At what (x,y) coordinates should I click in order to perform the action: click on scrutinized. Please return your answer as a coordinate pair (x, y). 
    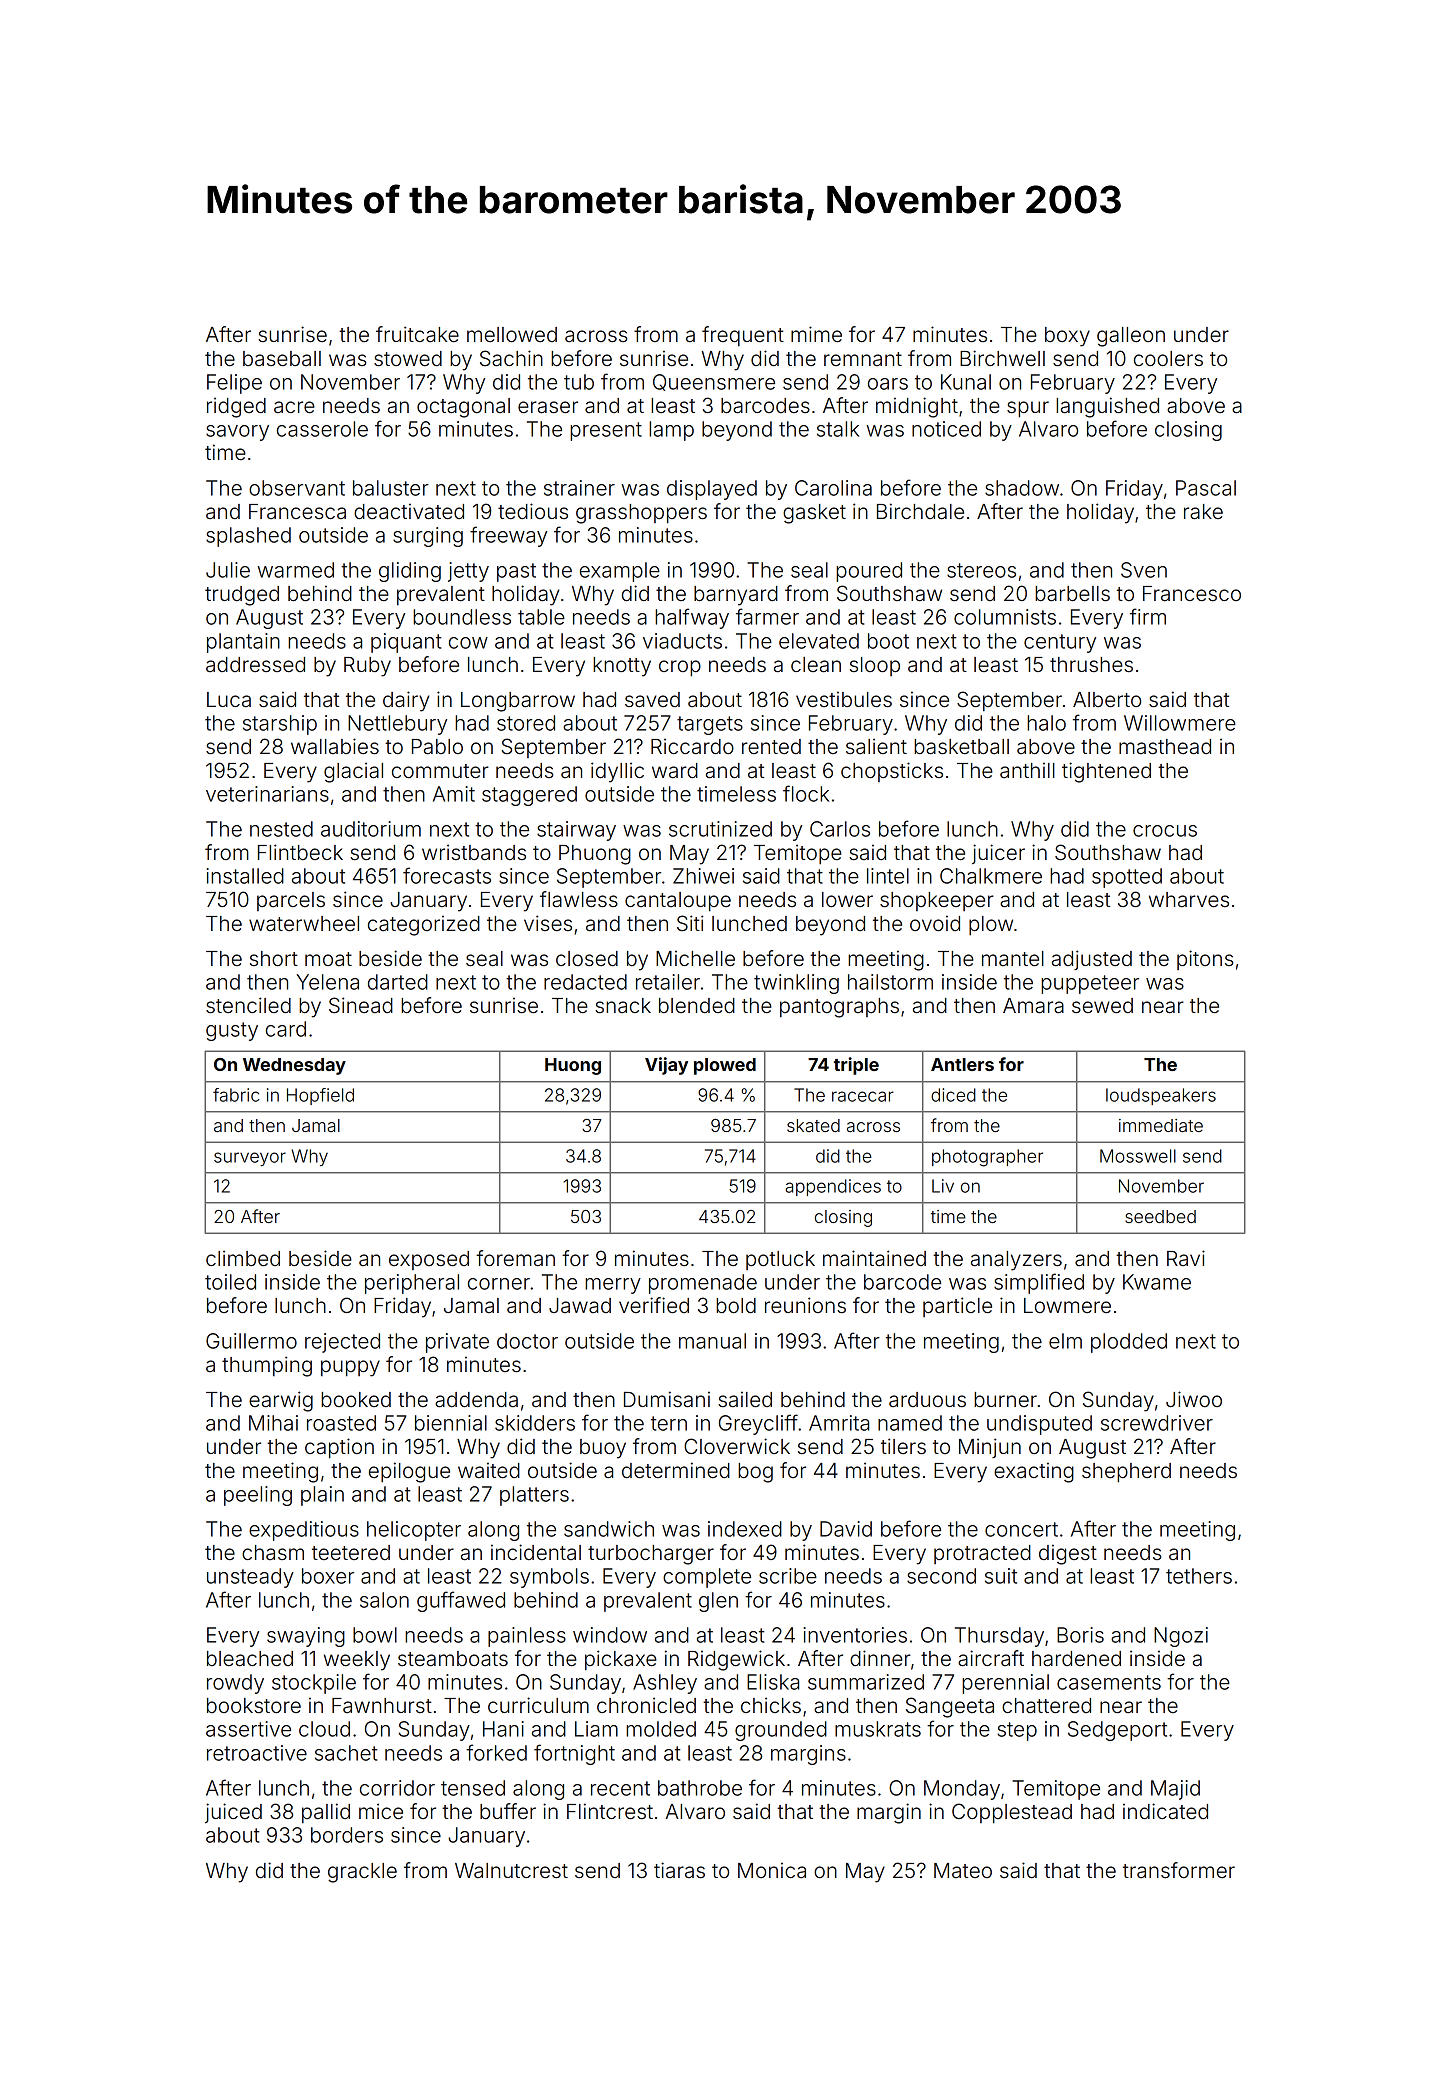
    Looking at the image, I should click on (720, 829).
